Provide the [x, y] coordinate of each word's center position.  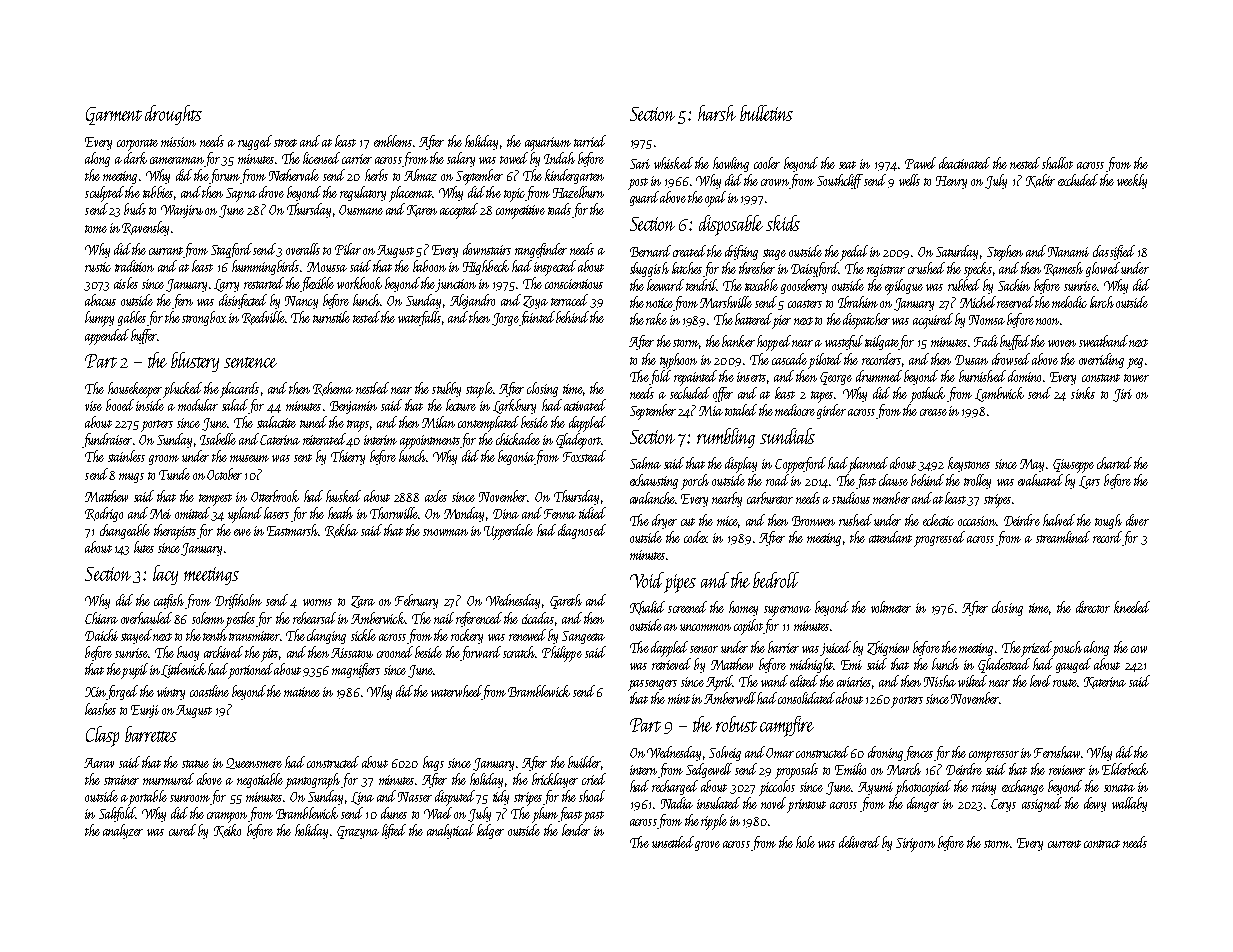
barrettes [151, 734]
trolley [977, 481]
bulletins [766, 113]
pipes [680, 583]
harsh [717, 113]
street [285, 143]
